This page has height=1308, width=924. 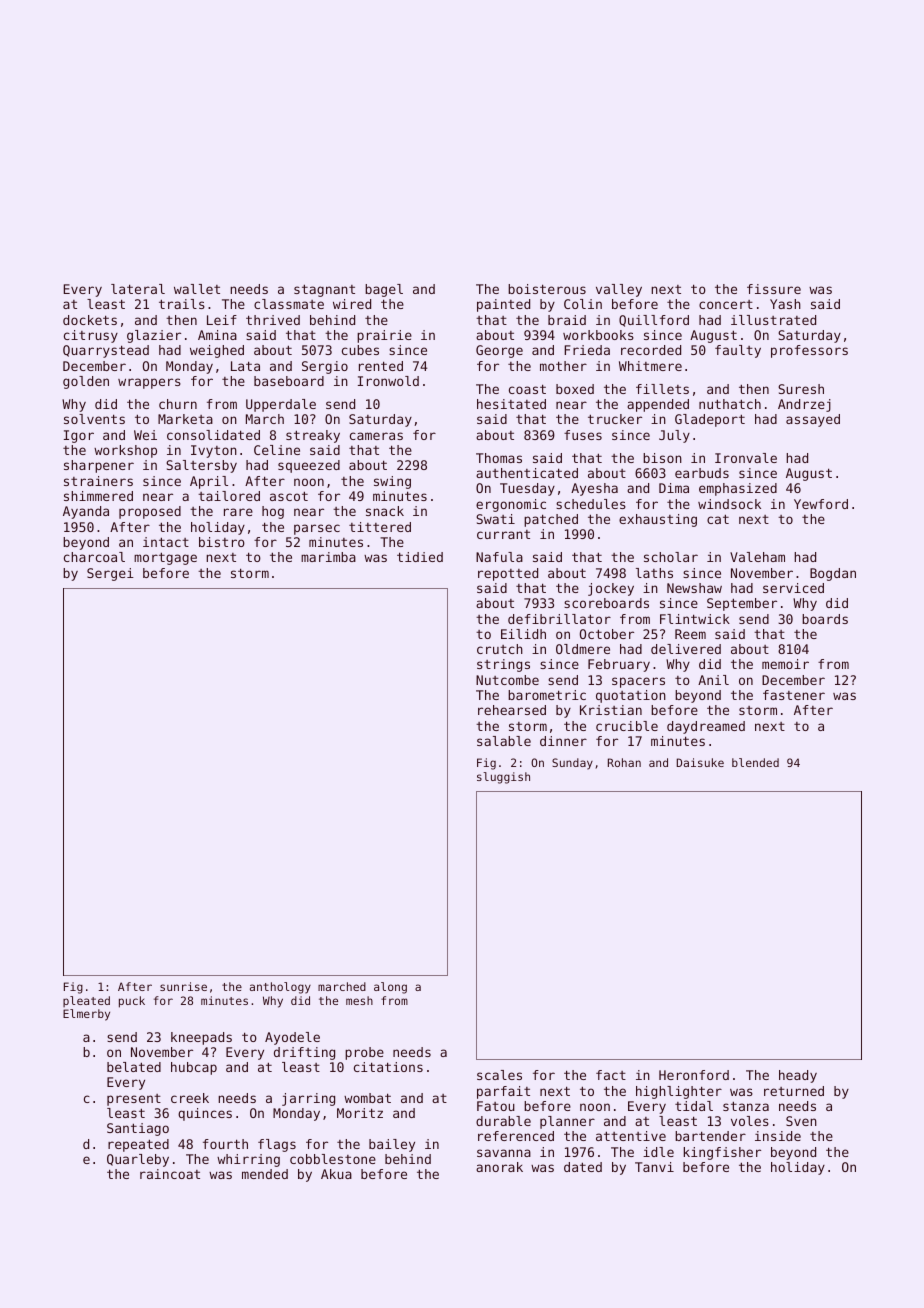 I want to click on sluggish, so click(x=503, y=778).
